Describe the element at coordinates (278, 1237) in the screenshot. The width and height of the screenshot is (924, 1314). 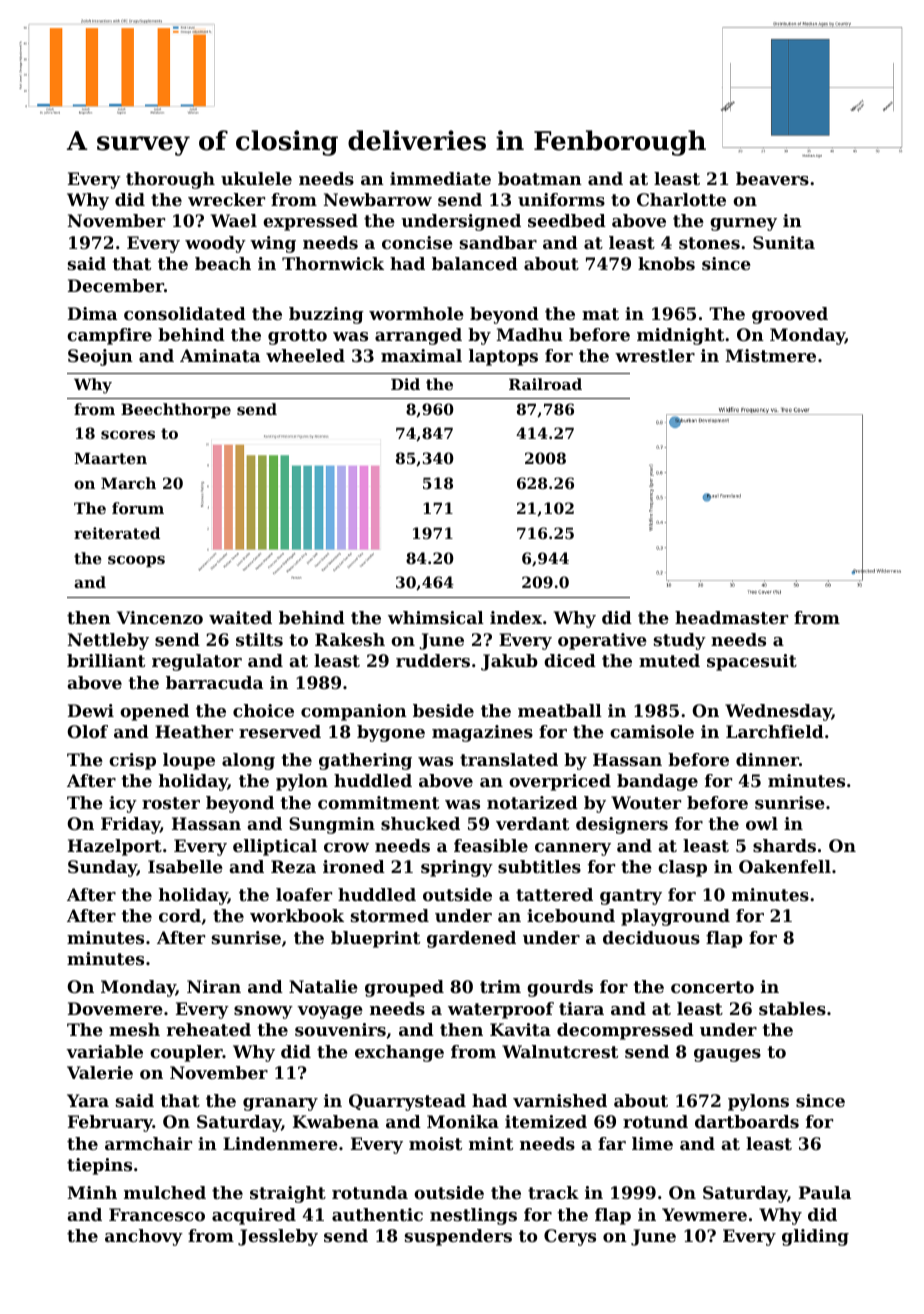
I see `Jessleby` at that location.
